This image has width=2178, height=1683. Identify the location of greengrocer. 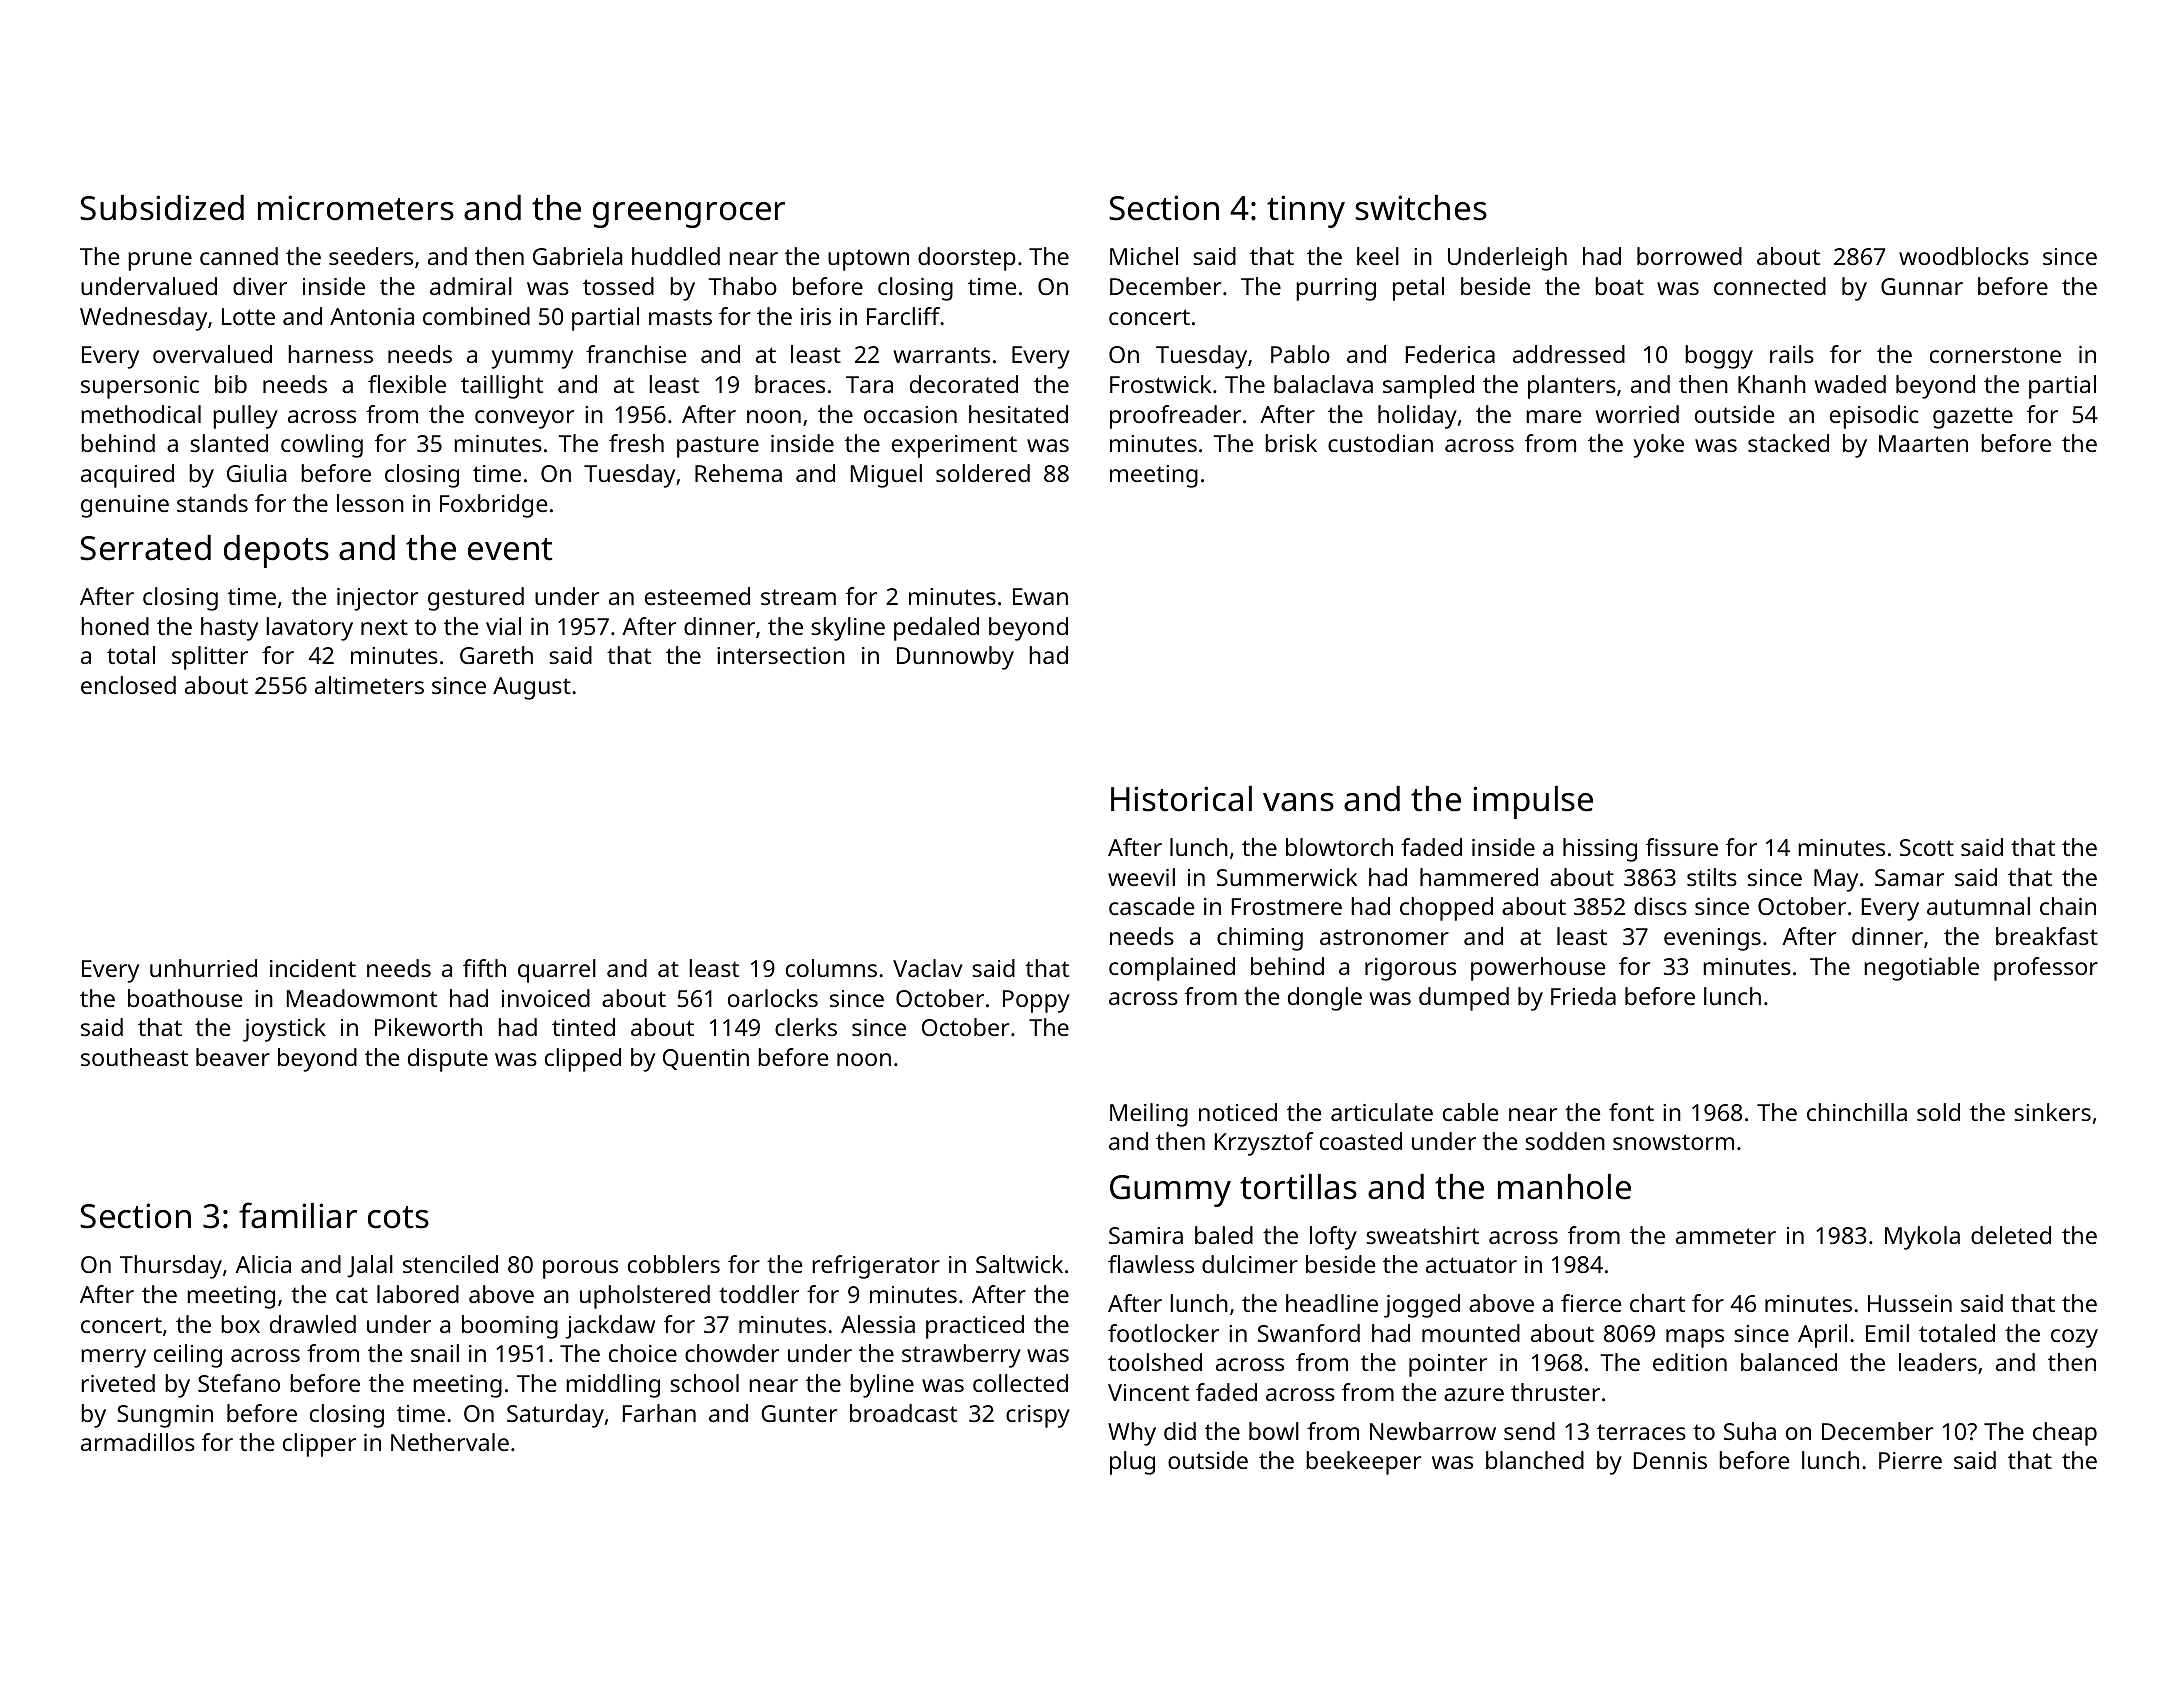
(689, 215).
